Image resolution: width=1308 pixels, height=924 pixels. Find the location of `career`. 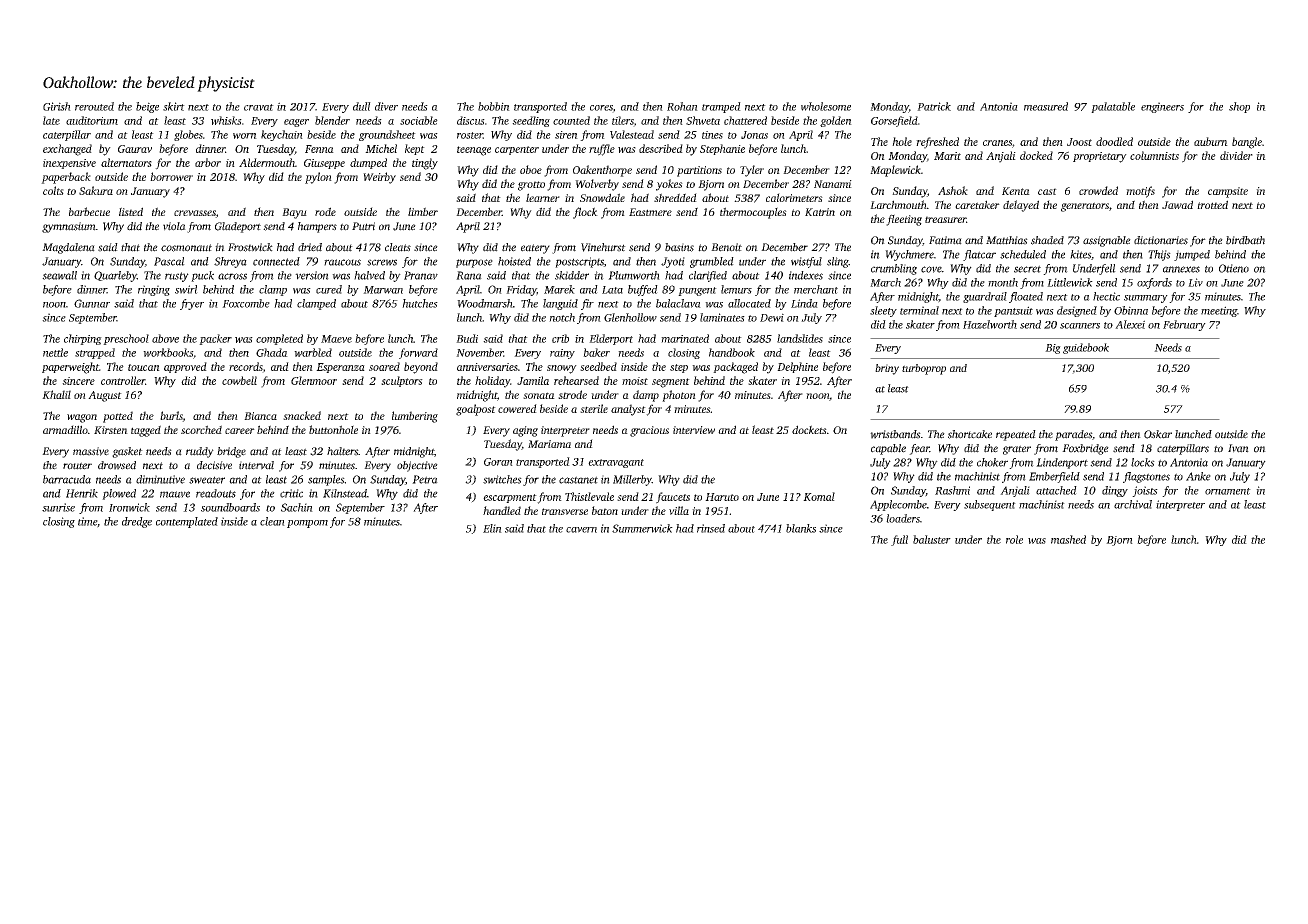

career is located at coordinates (240, 431).
